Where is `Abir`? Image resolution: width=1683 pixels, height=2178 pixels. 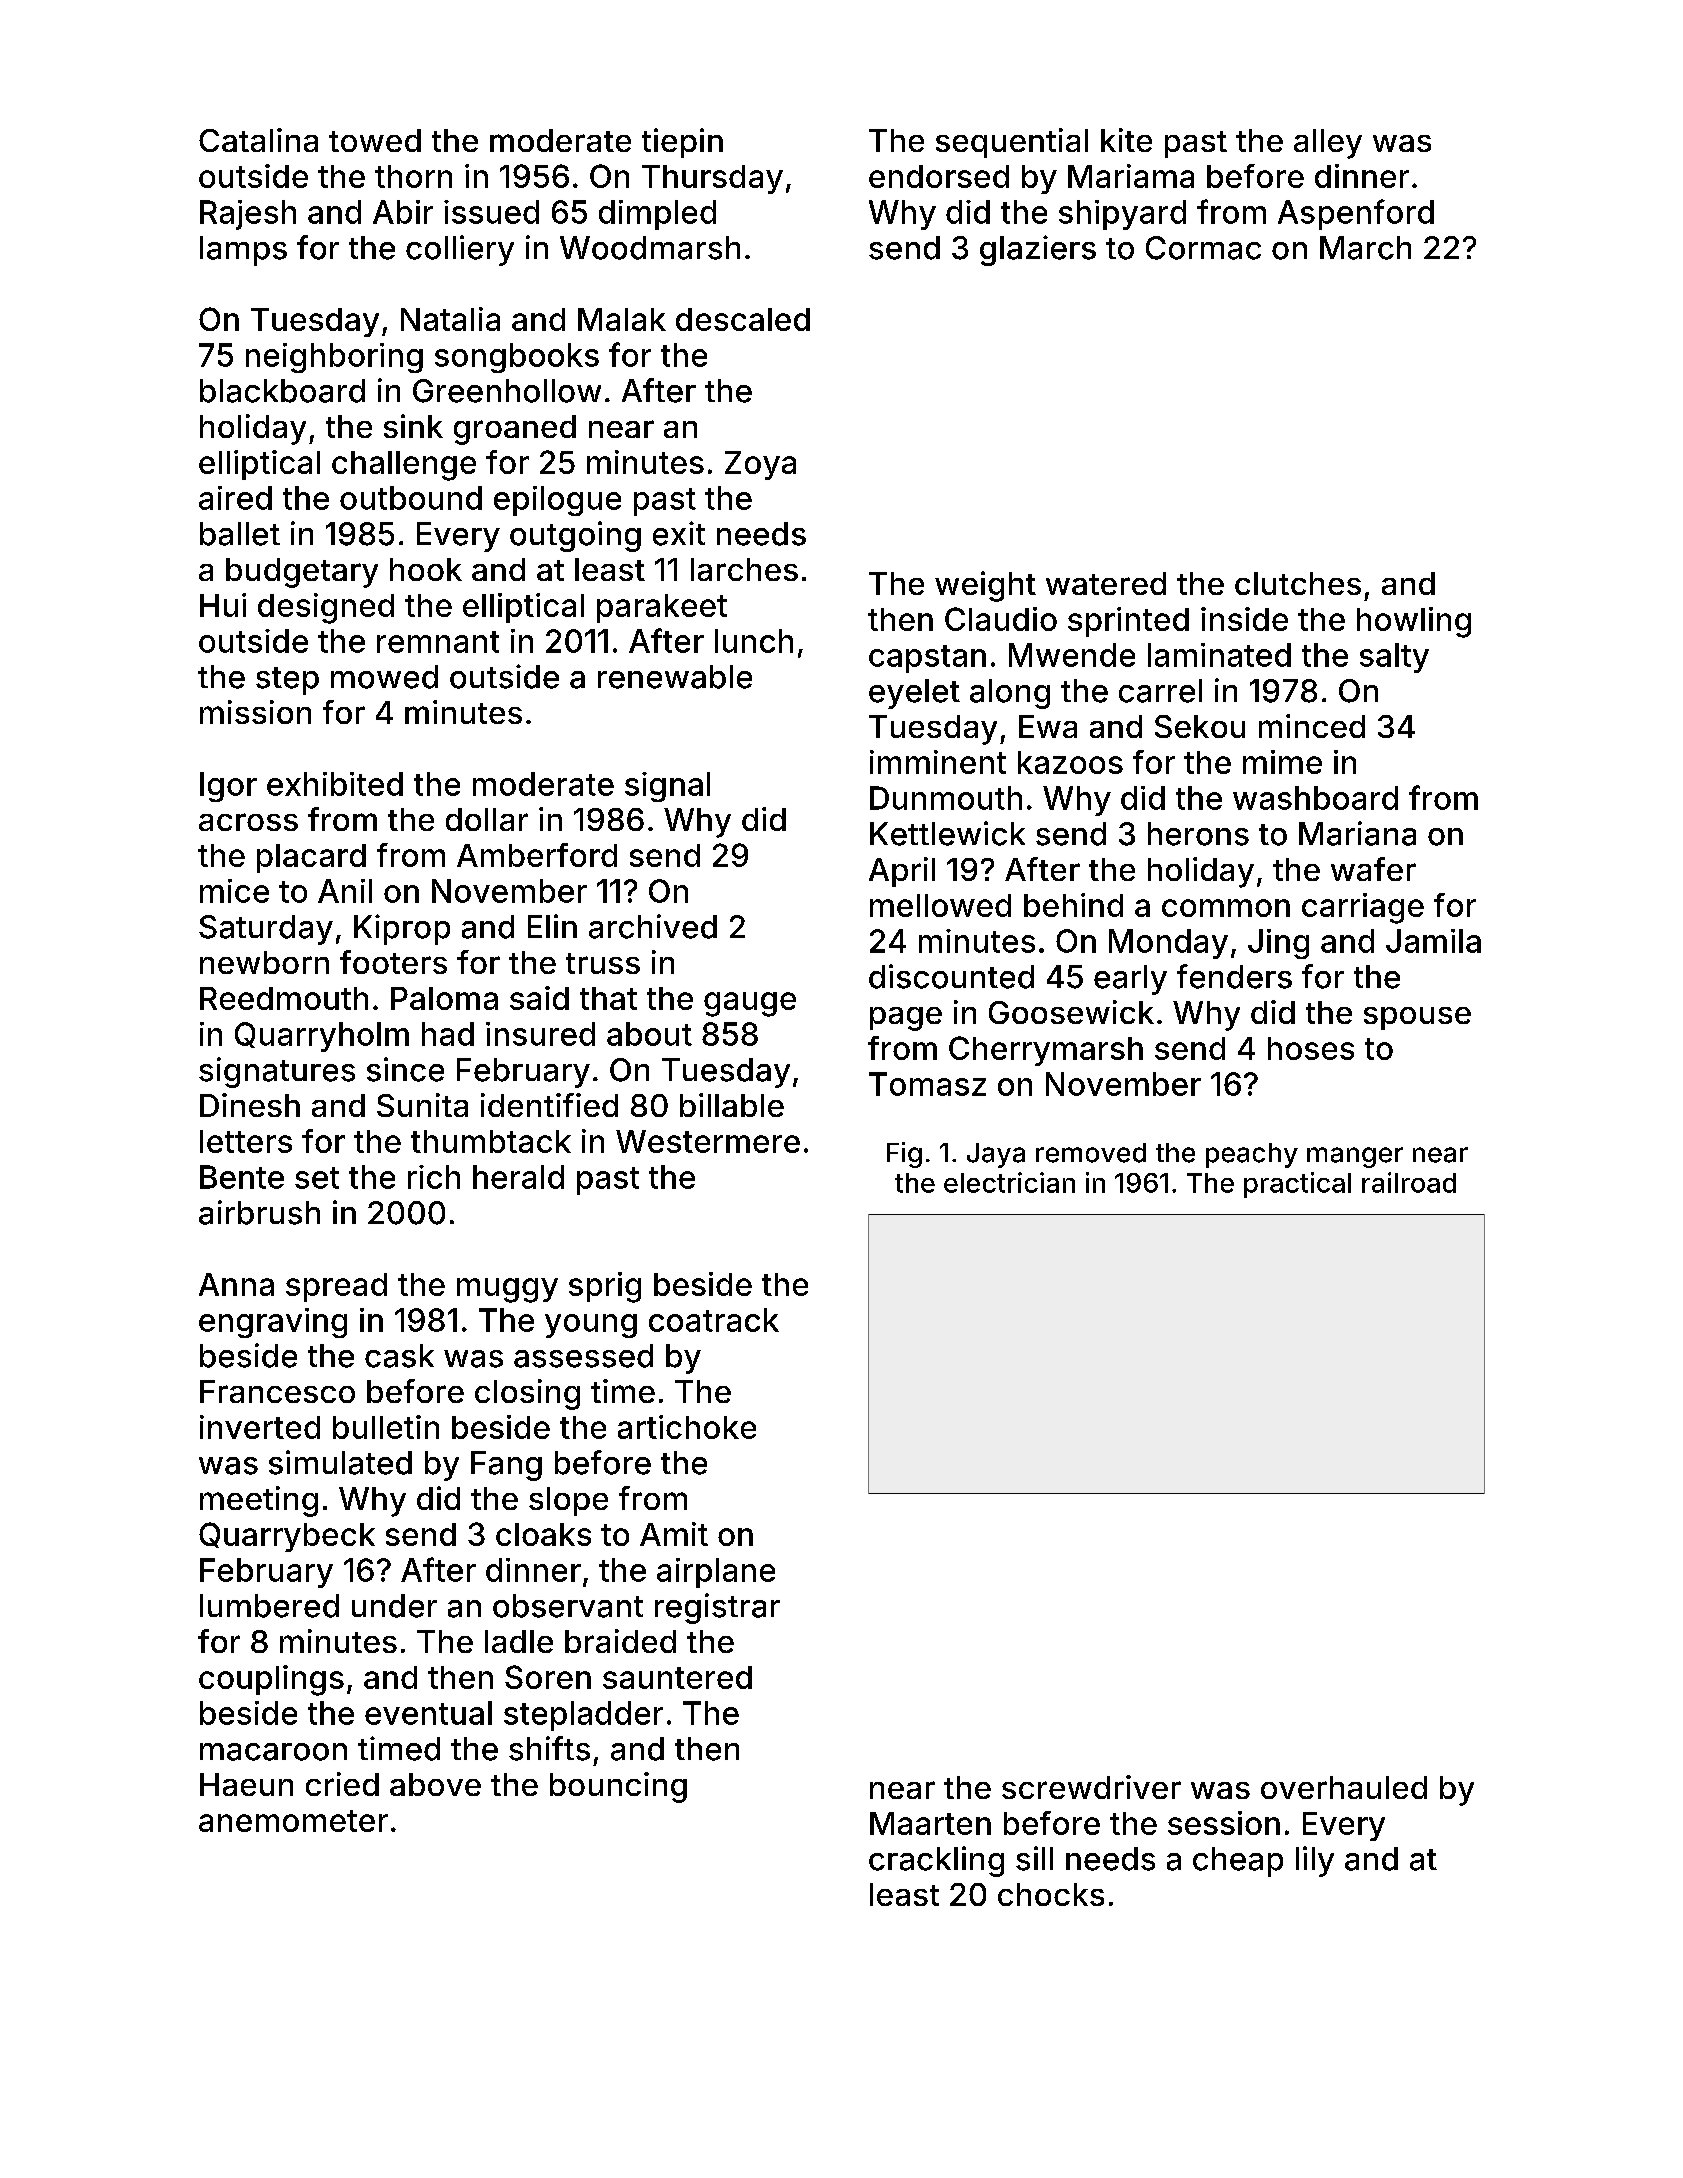
Abir is located at coordinates (403, 212).
